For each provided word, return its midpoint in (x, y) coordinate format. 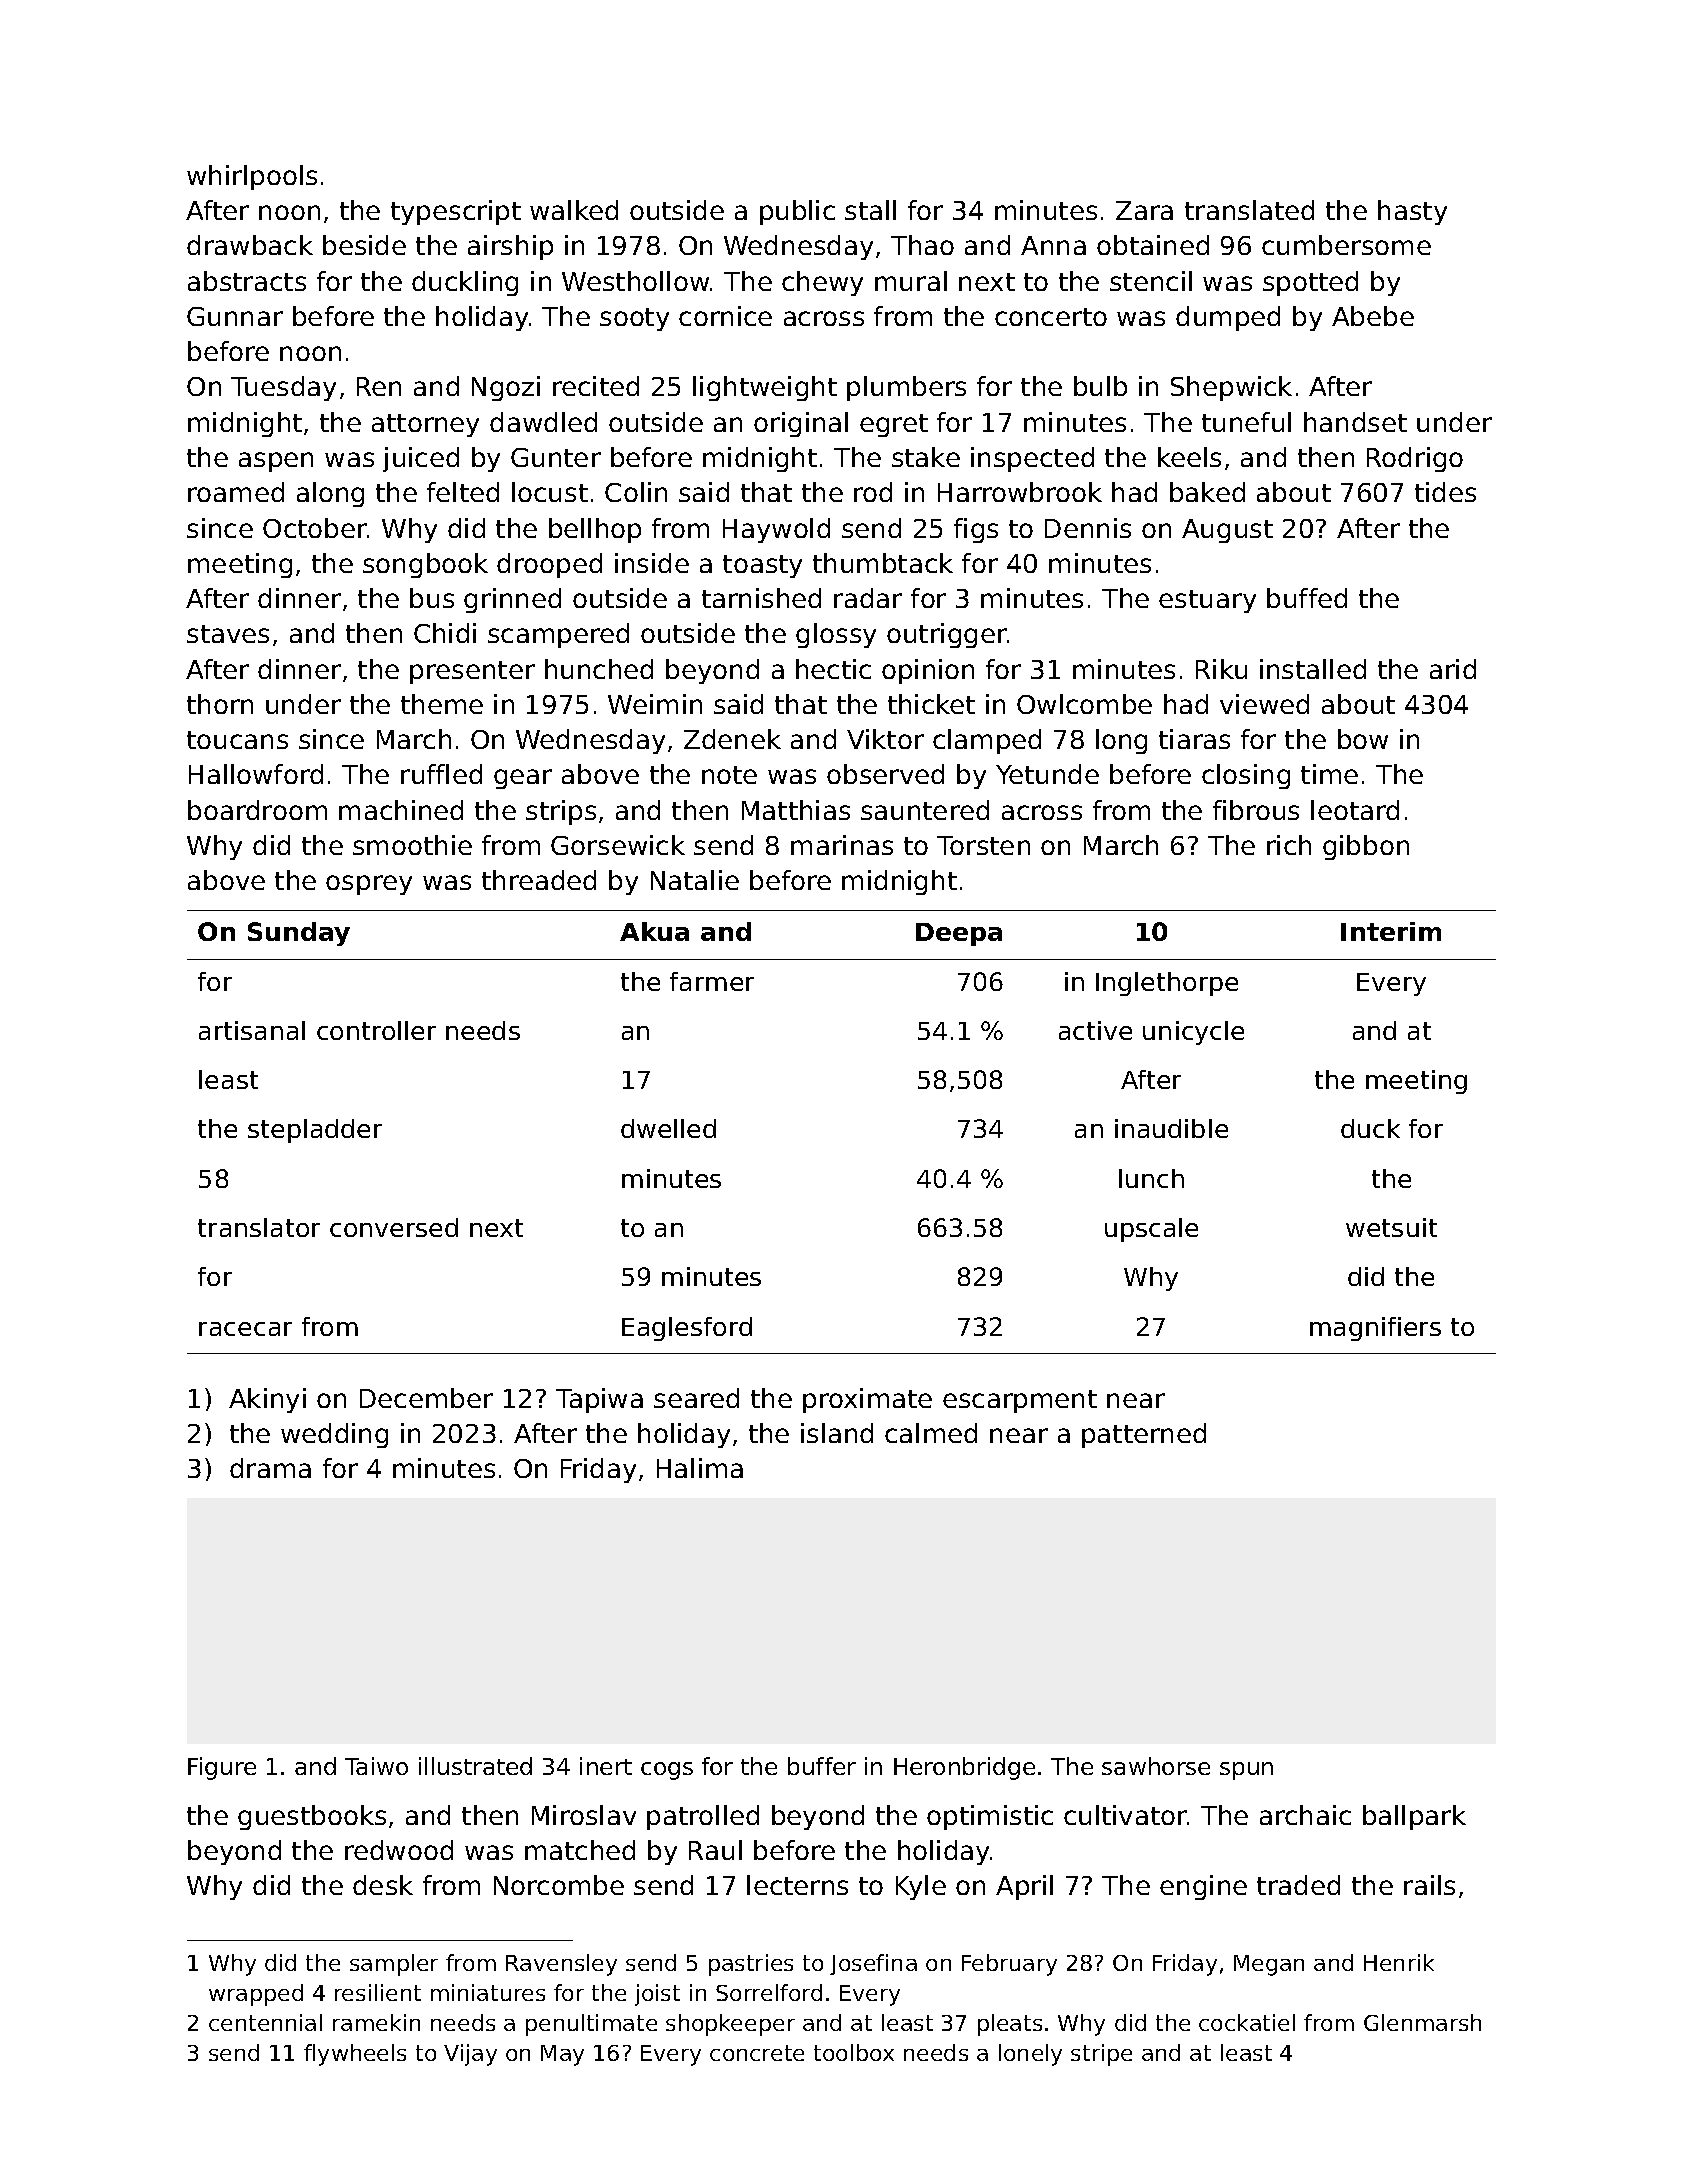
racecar (245, 1329)
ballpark (1414, 1817)
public (797, 212)
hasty (1412, 212)
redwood (399, 1850)
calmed (931, 1433)
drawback (250, 245)
